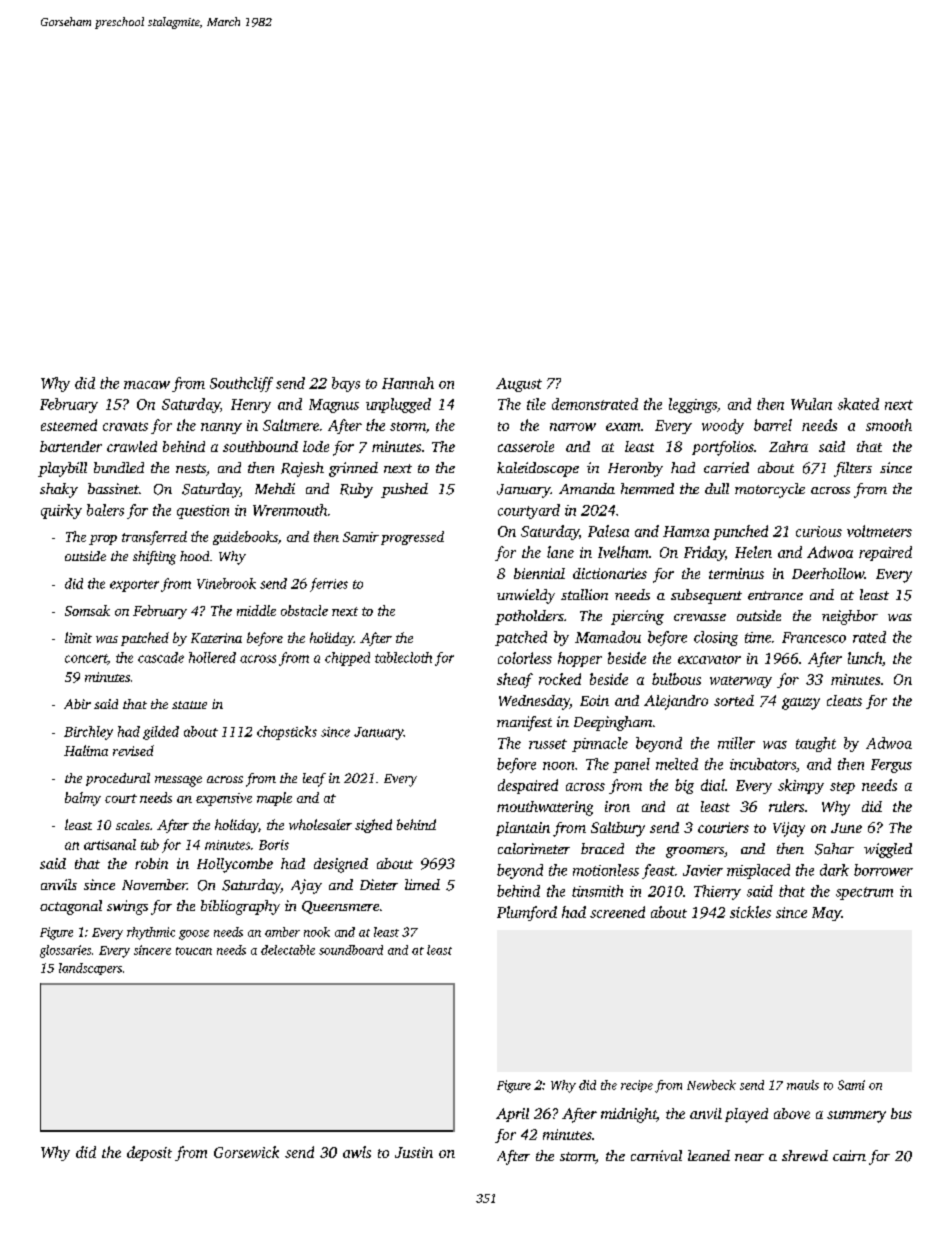 The width and height of the document is (952, 1233). What do you see at coordinates (69, 425) in the document?
I see `esteemed` at bounding box center [69, 425].
